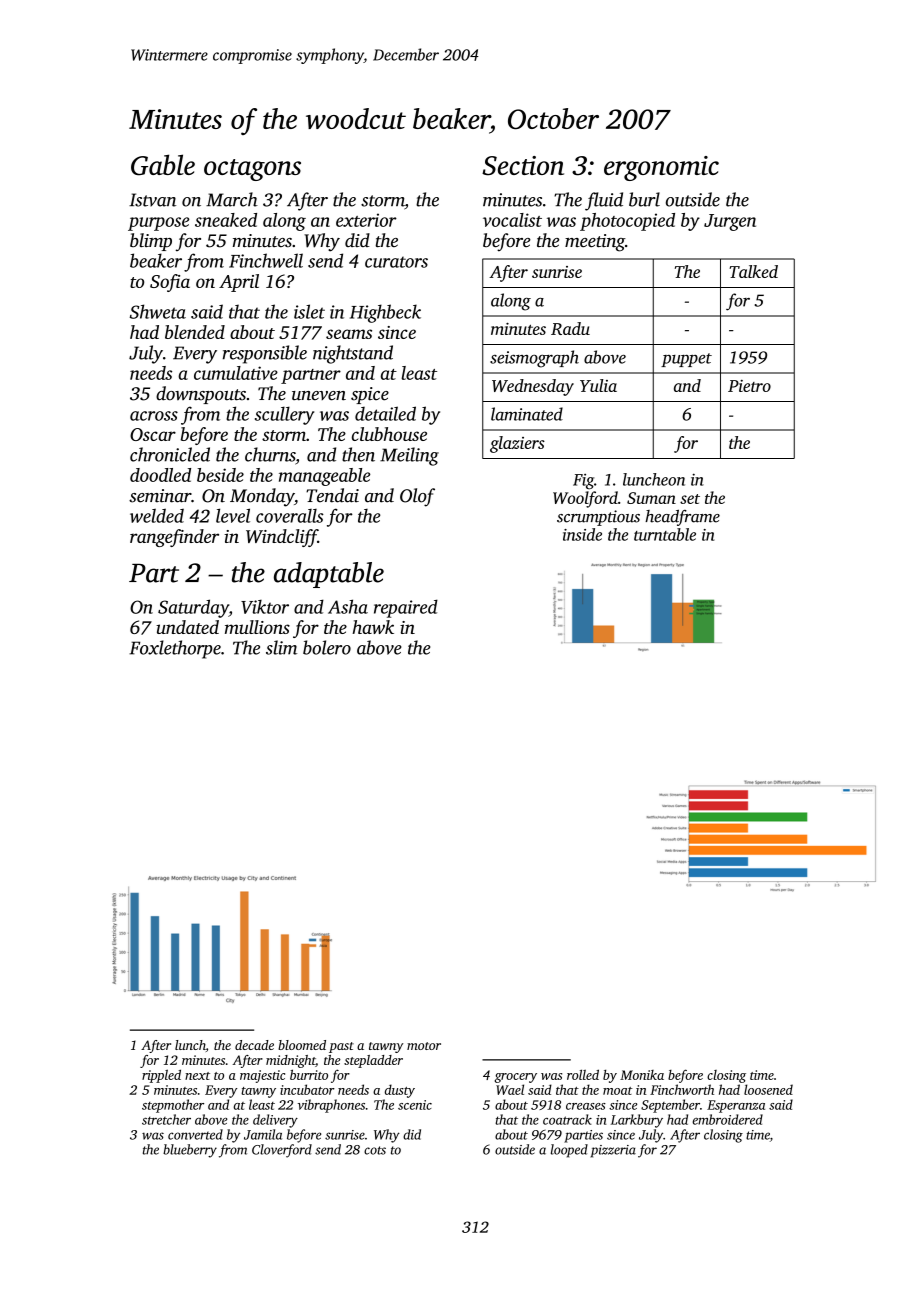  What do you see at coordinates (281, 647) in the screenshot?
I see `slim` at bounding box center [281, 647].
